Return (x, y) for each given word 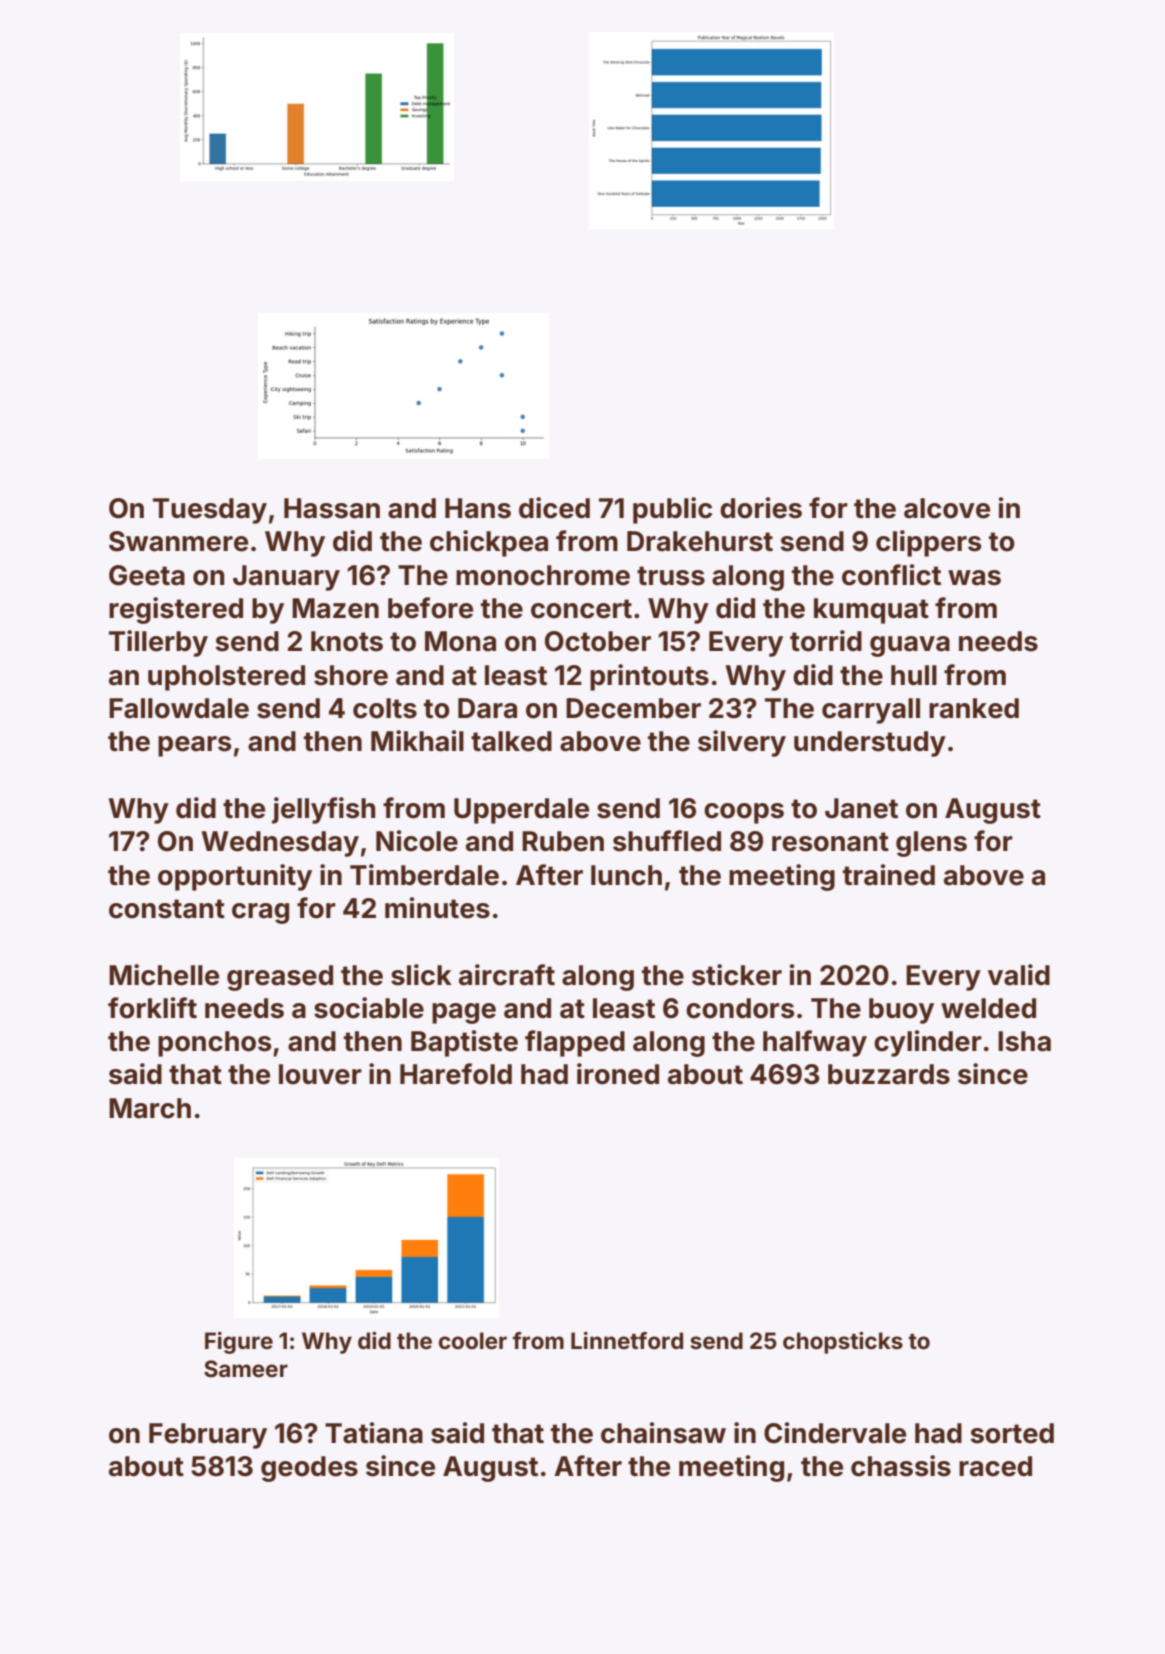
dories (761, 508)
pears (195, 746)
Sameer (246, 1368)
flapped (575, 1043)
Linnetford (627, 1340)
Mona (460, 641)
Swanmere (178, 541)
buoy (901, 1011)
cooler (473, 1340)
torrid (826, 641)
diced (554, 508)
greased (280, 978)
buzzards (889, 1074)
